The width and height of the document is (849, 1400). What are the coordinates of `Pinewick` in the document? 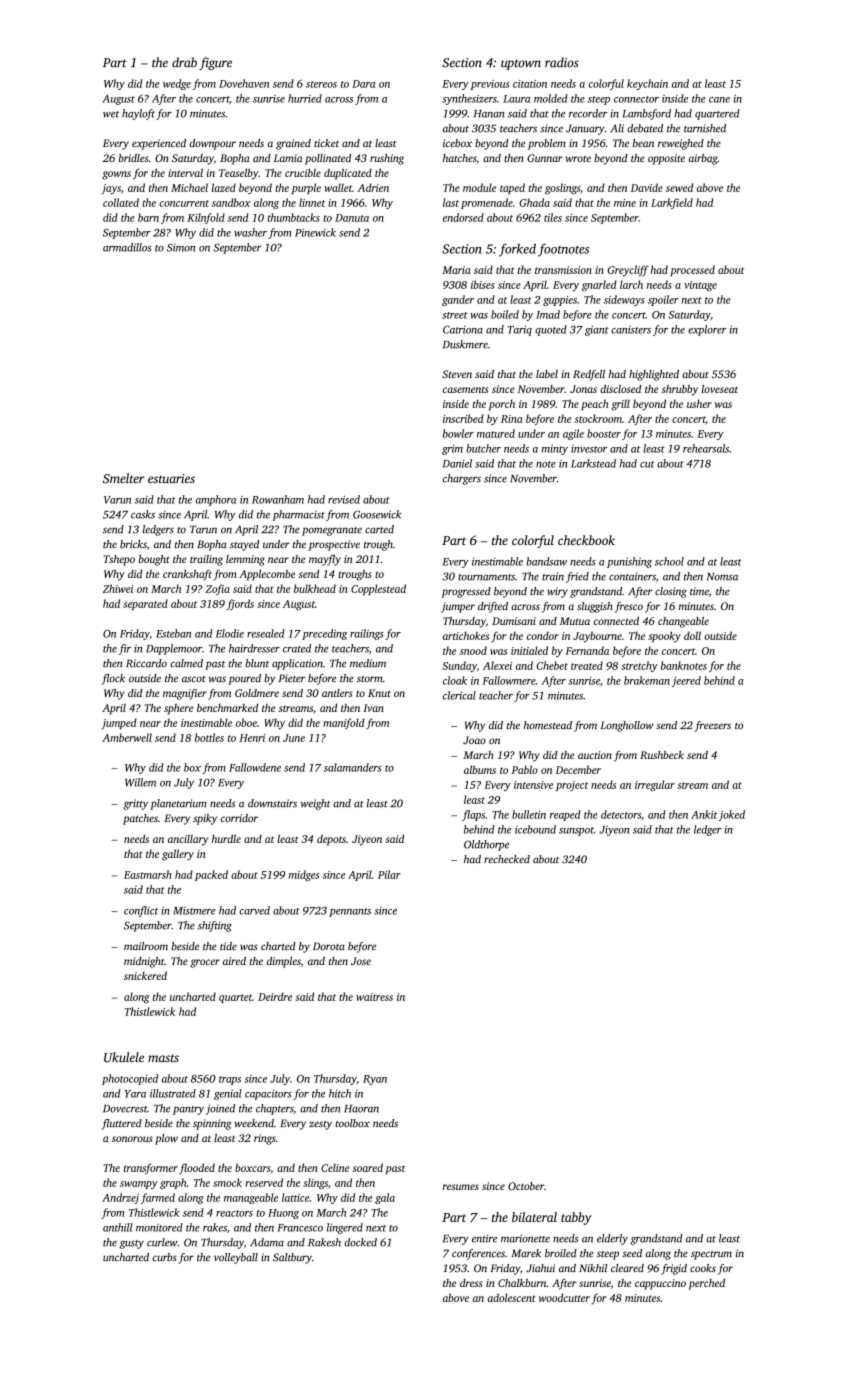 It's located at (315, 232).
